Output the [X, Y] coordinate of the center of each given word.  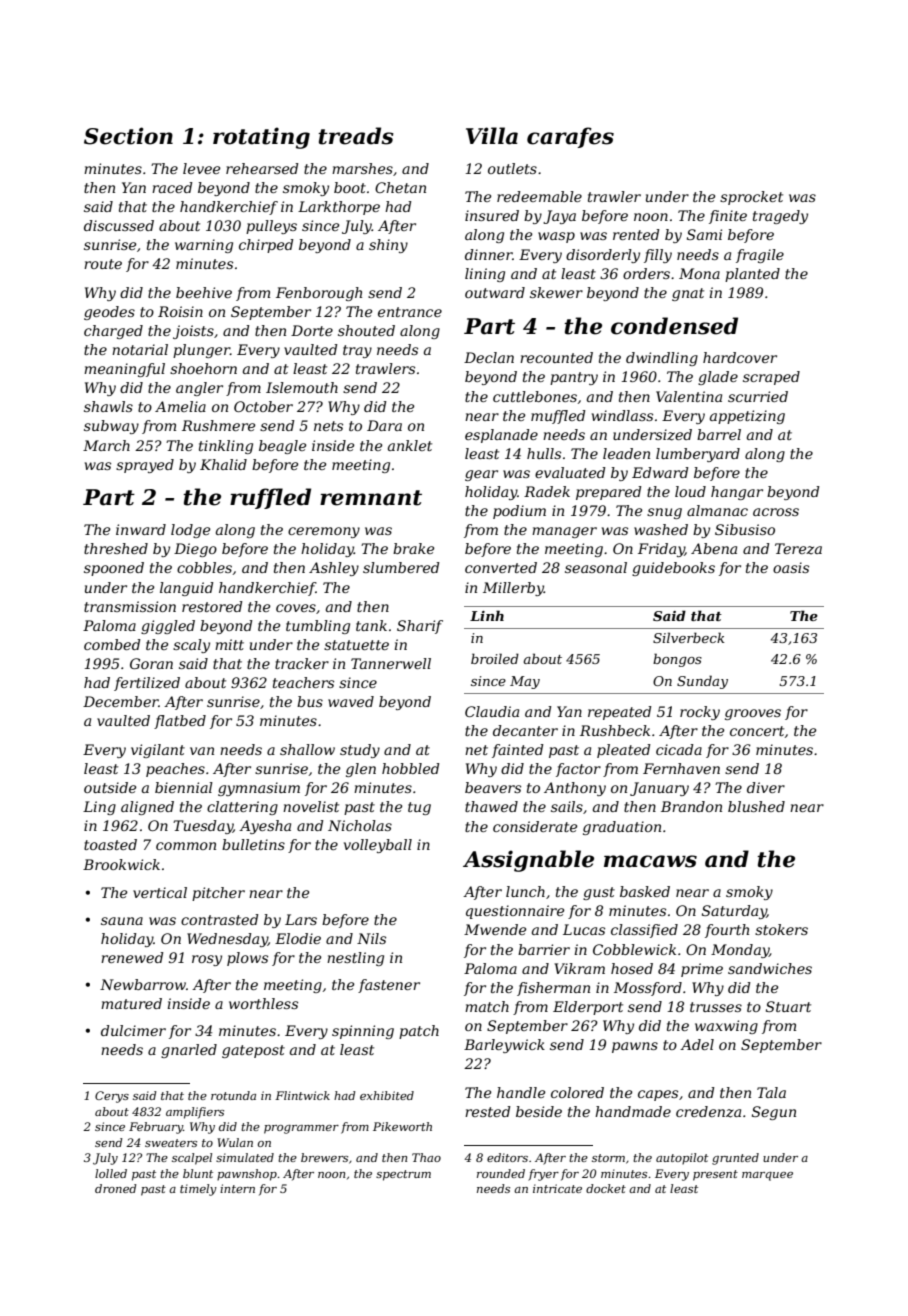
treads [356, 136]
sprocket [751, 198]
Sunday [702, 682]
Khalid [223, 464]
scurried [758, 396]
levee [201, 168]
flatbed [180, 722]
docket [606, 1188]
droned [115, 1188]
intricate [557, 1188]
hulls [544, 453]
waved [351, 701]
